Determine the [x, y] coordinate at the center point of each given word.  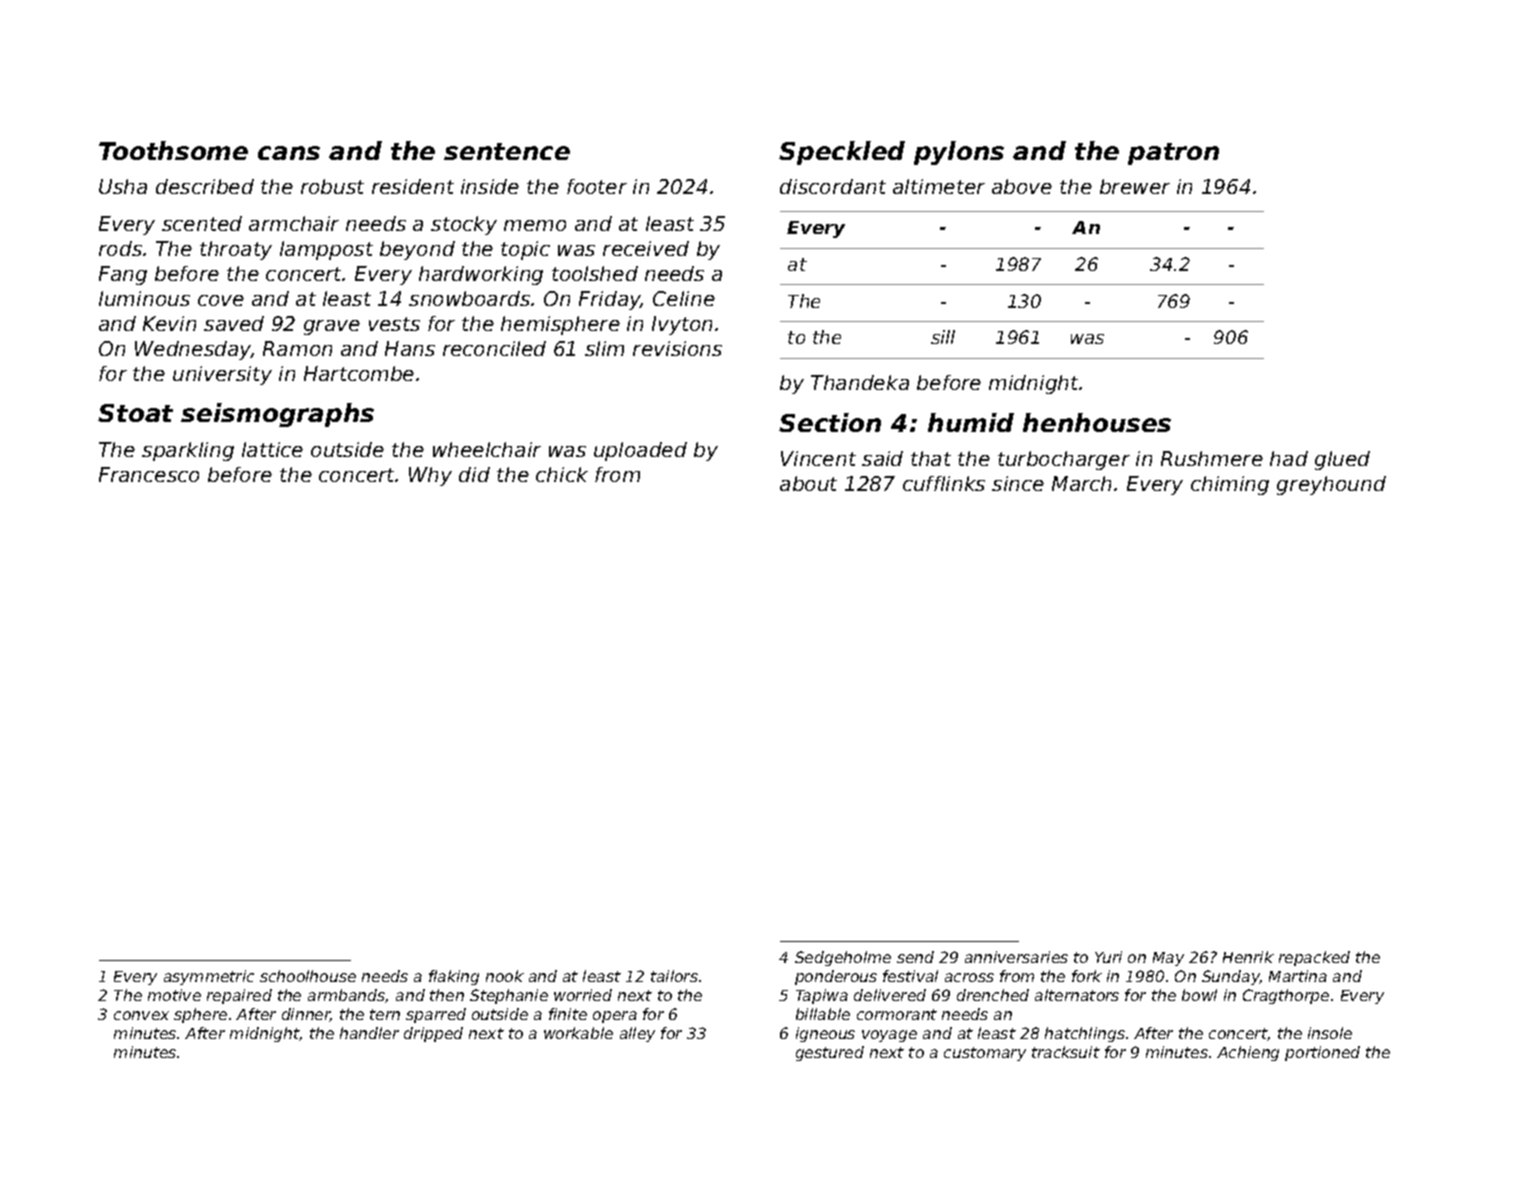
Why [430, 476]
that [931, 458]
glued [1342, 460]
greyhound [1331, 485]
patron [1173, 154]
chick [562, 474]
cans [289, 153]
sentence [507, 151]
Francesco [149, 474]
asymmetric [209, 977]
